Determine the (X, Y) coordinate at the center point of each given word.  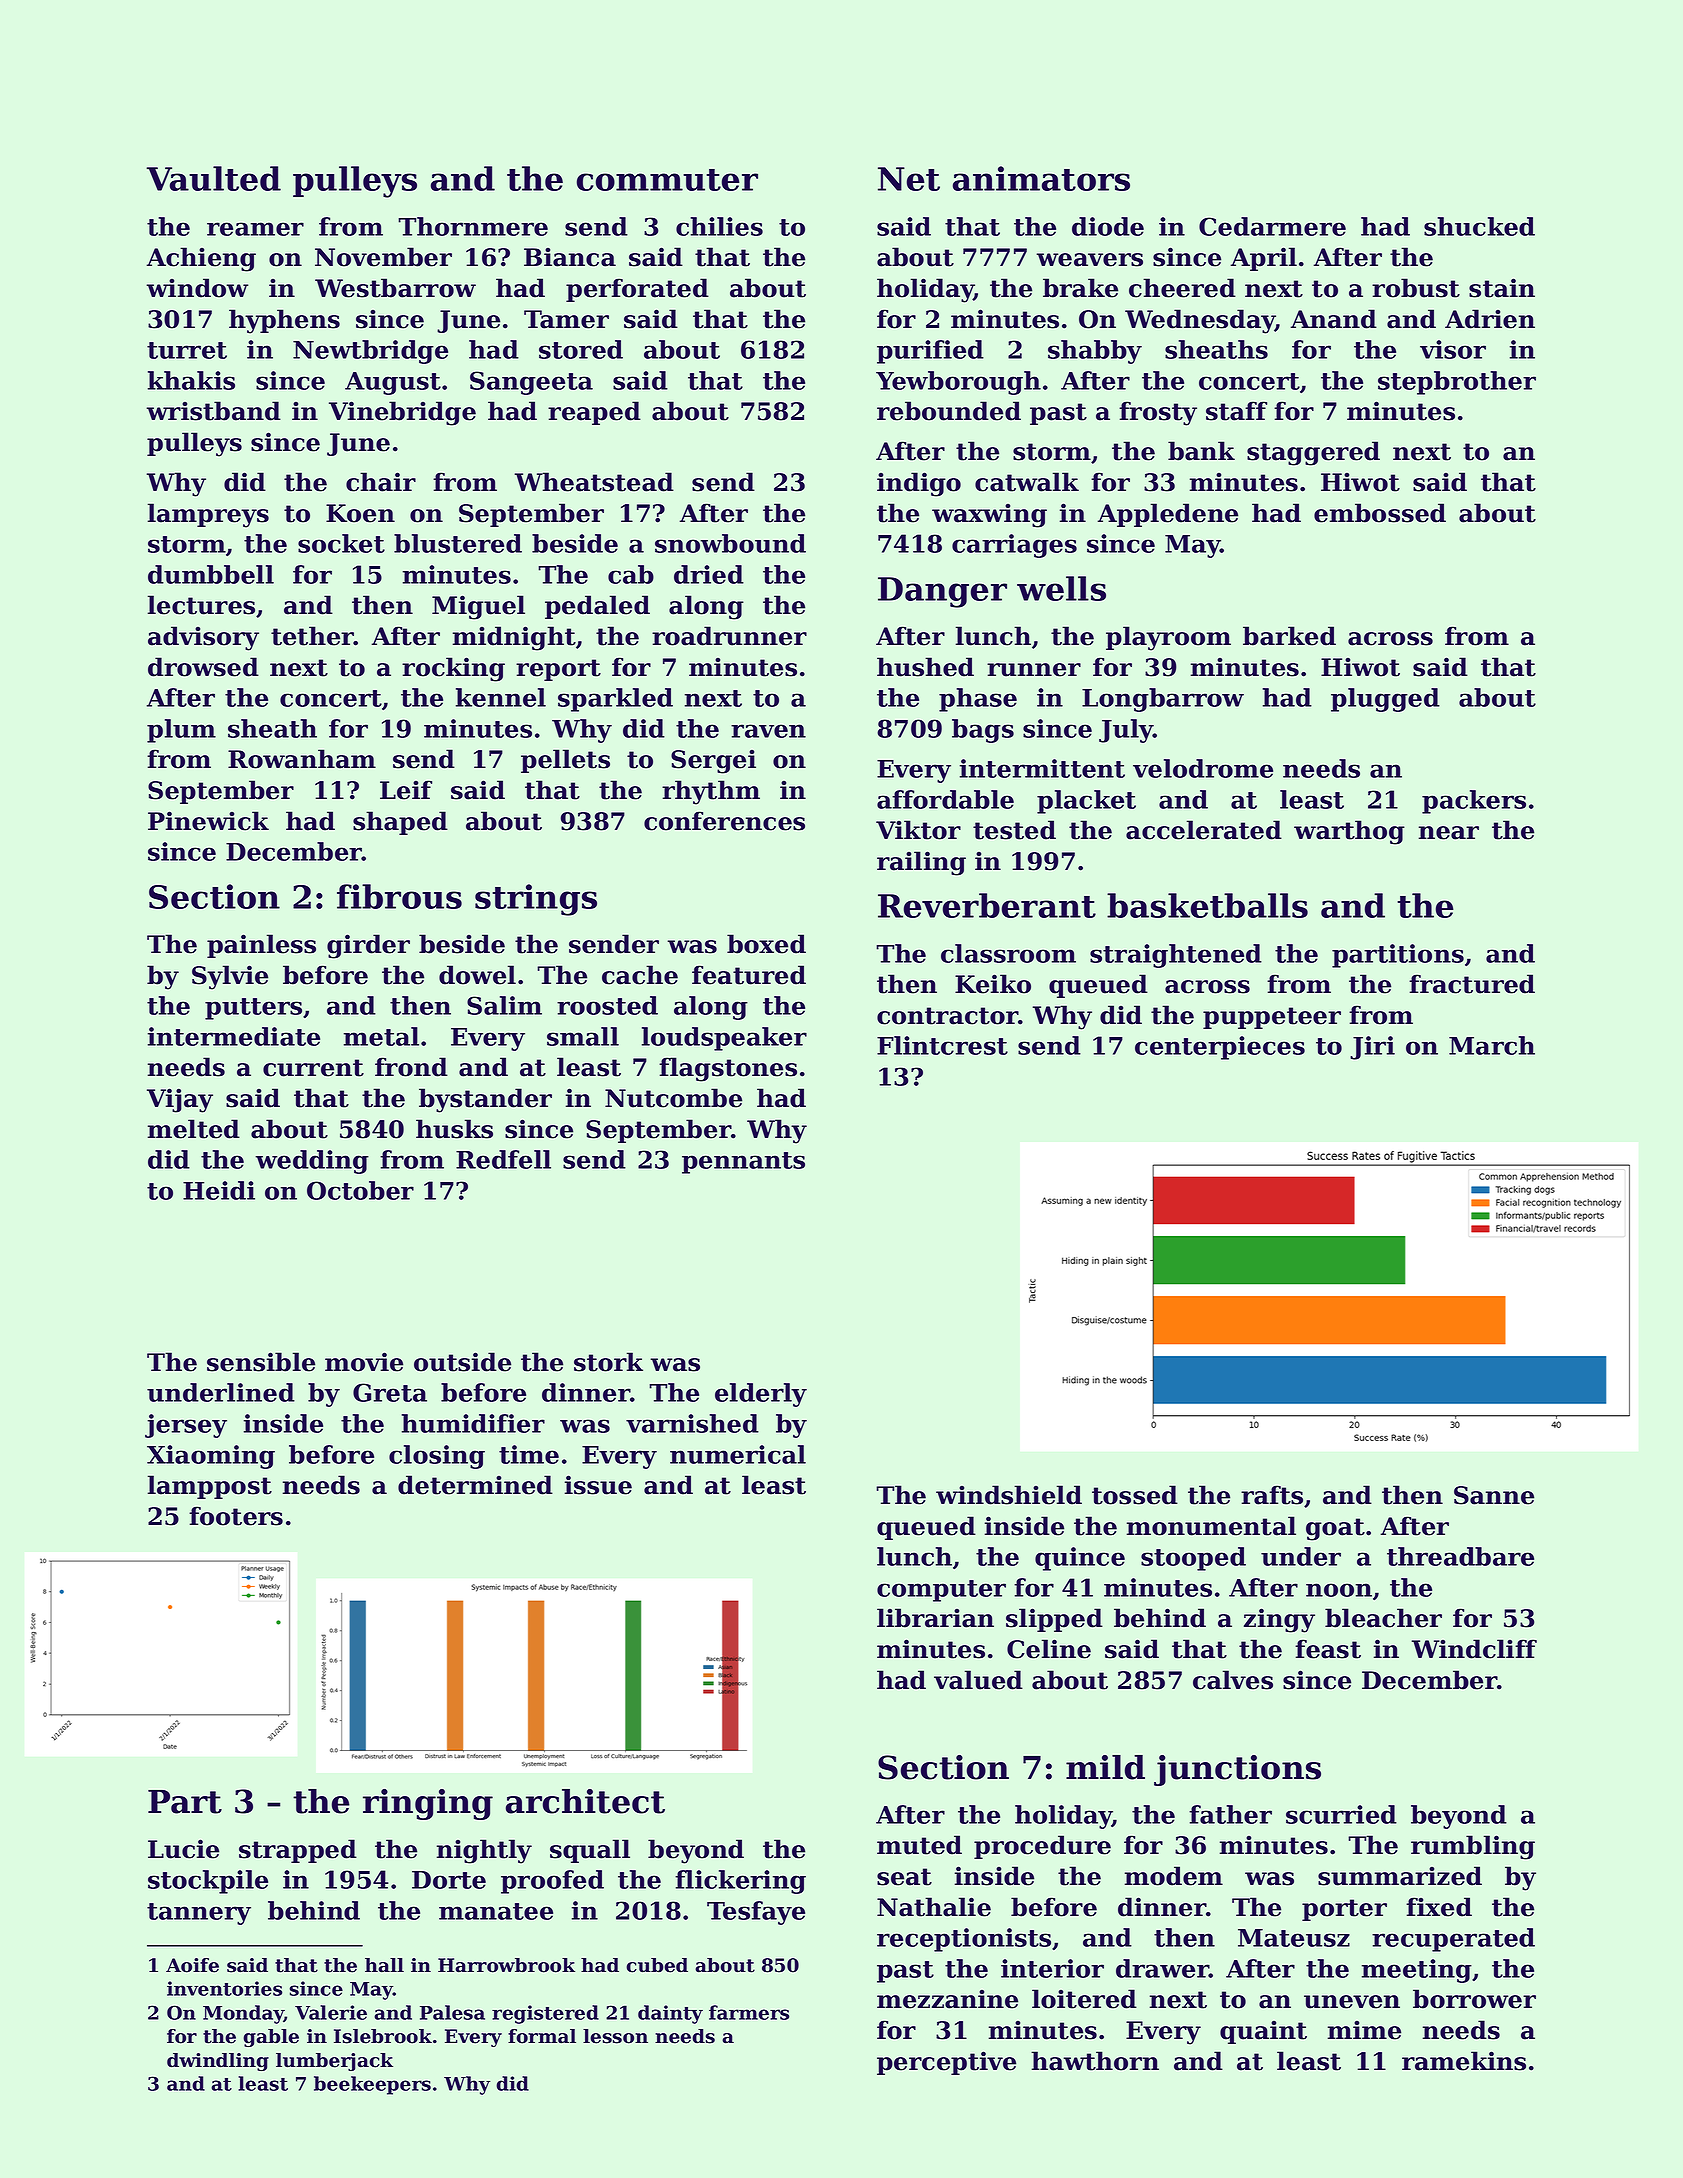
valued (978, 1680)
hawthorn (1095, 2061)
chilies (719, 226)
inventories (224, 1988)
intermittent (1042, 768)
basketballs (1207, 905)
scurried (1341, 1814)
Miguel (478, 607)
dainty (670, 2014)
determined (475, 1485)
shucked (1479, 226)
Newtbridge (370, 352)
